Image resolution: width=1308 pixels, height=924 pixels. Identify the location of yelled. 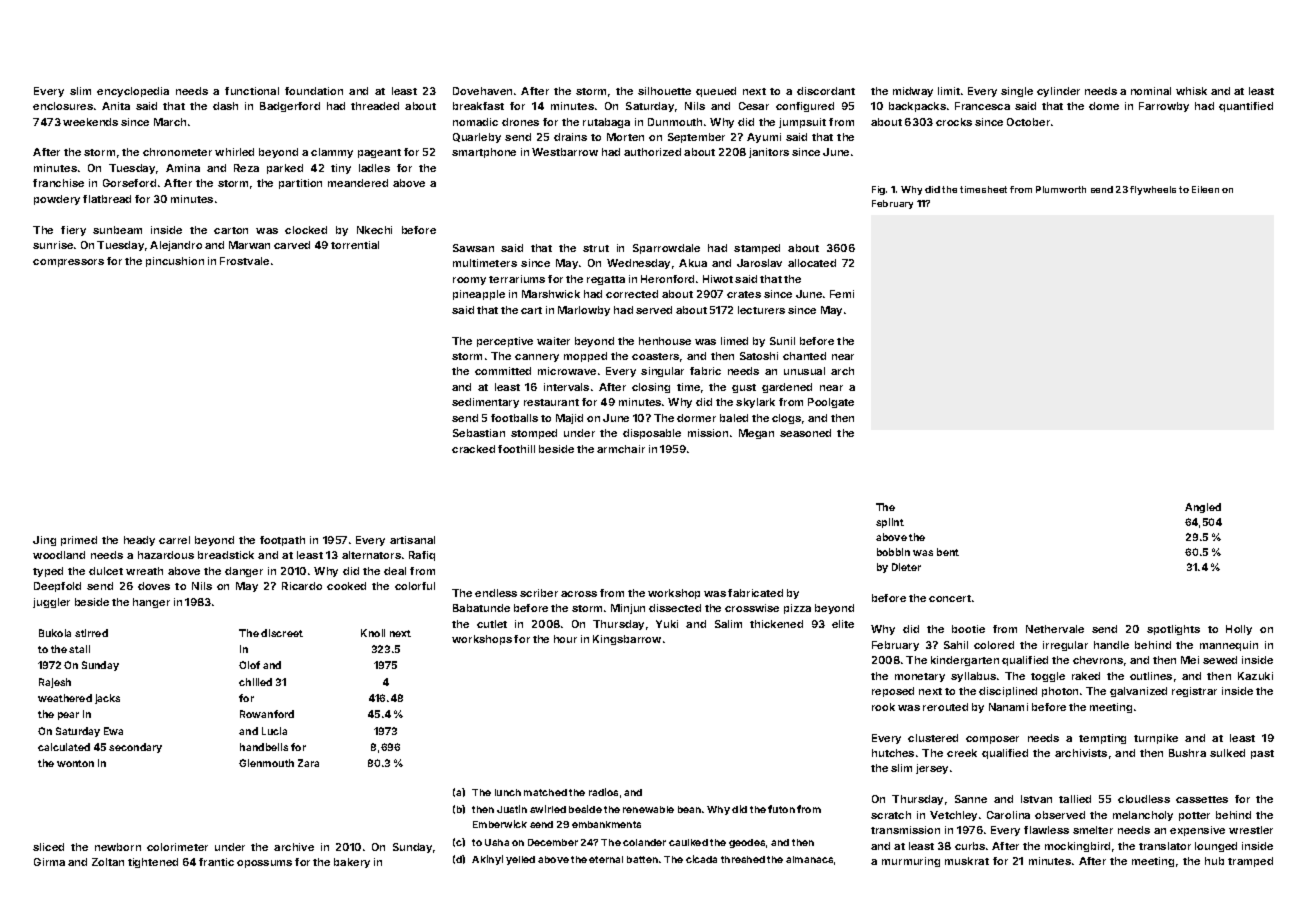
(520, 860).
